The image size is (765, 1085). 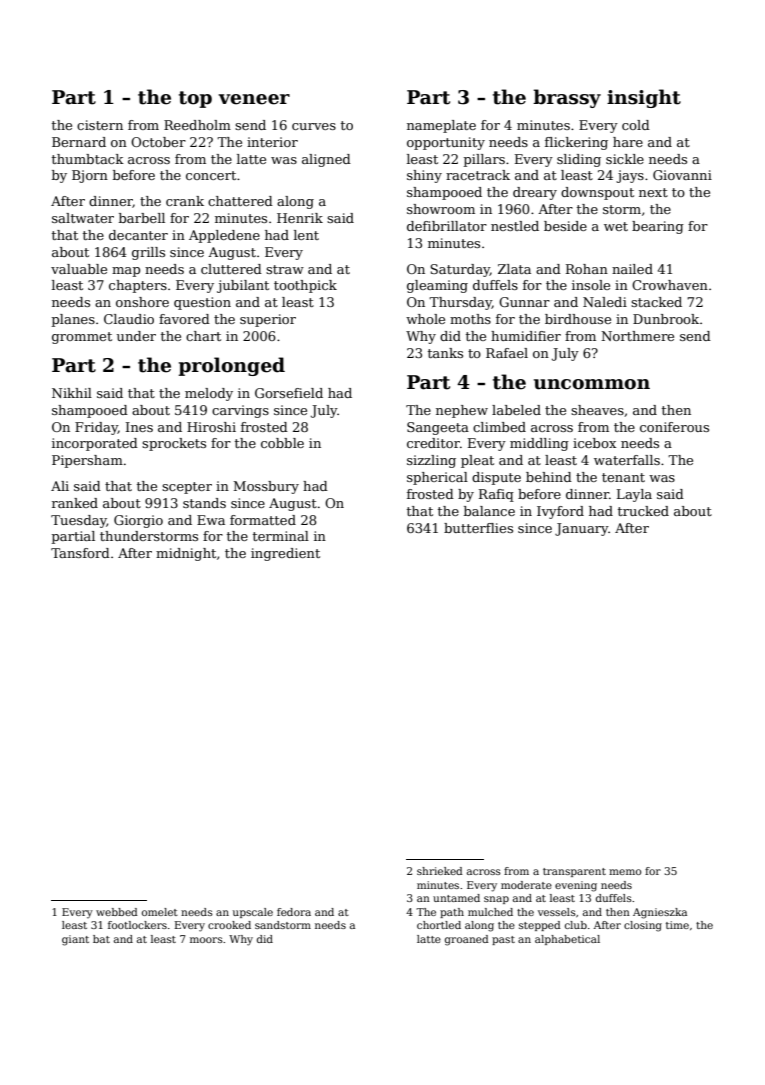 I want to click on nameplate, so click(x=441, y=126).
